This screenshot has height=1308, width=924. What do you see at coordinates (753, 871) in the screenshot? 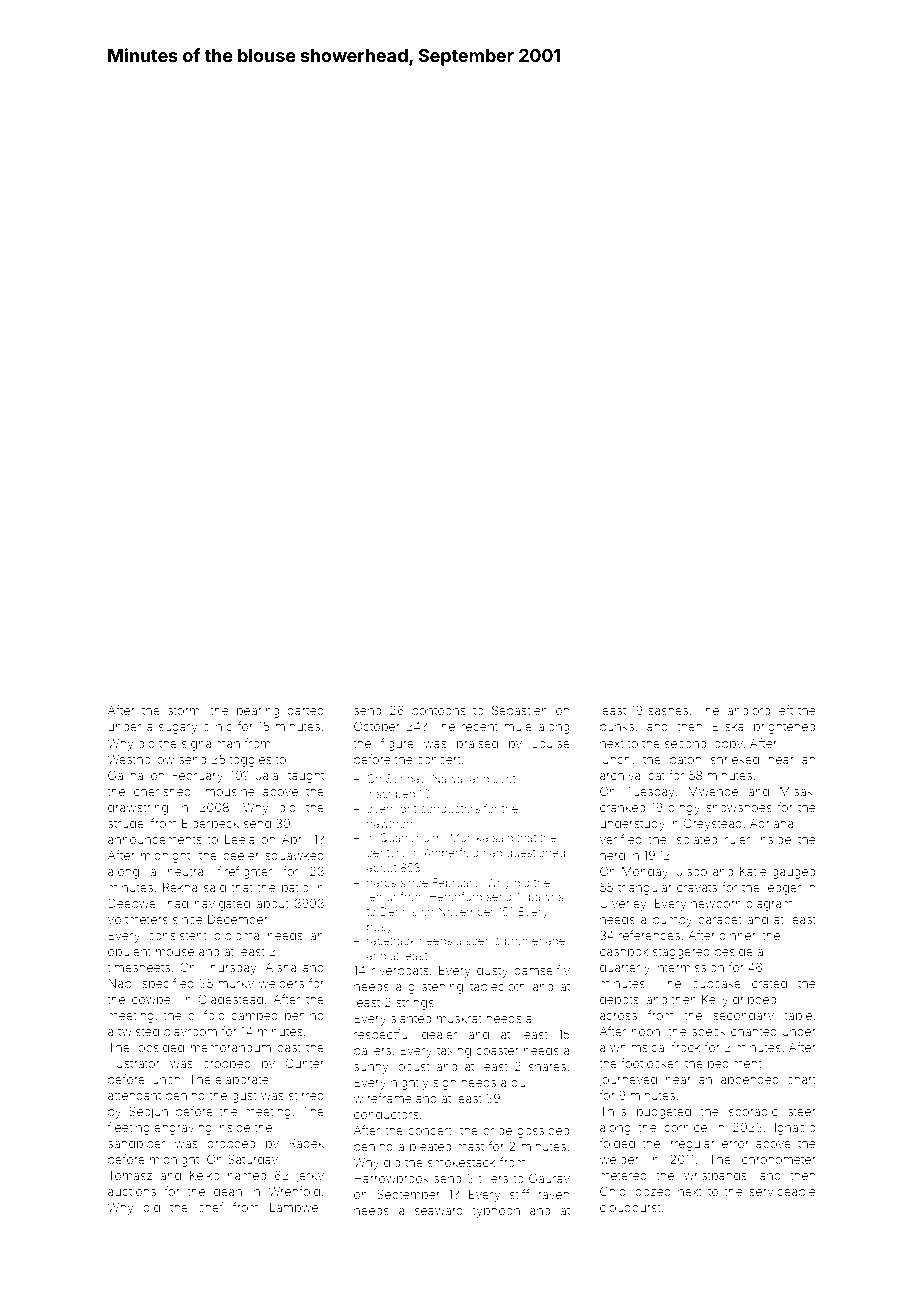
I see `Katie` at bounding box center [753, 871].
